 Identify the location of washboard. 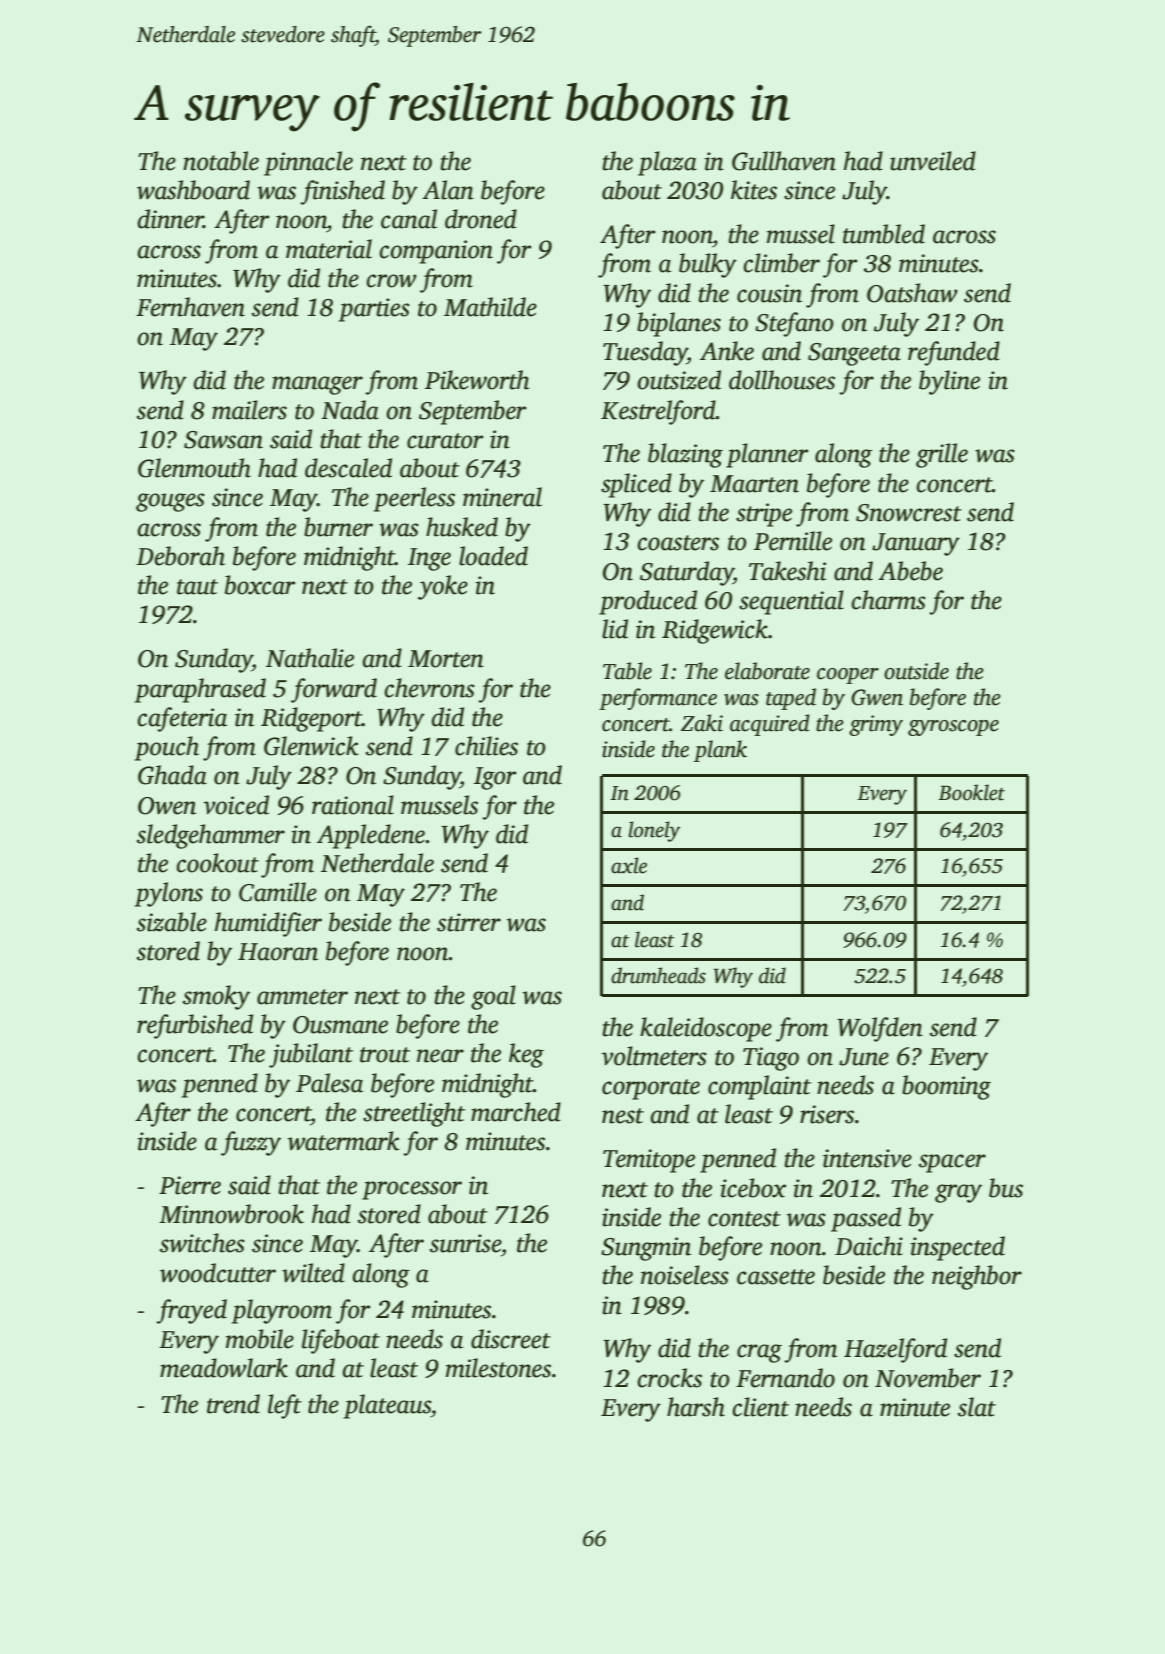
(193, 190).
